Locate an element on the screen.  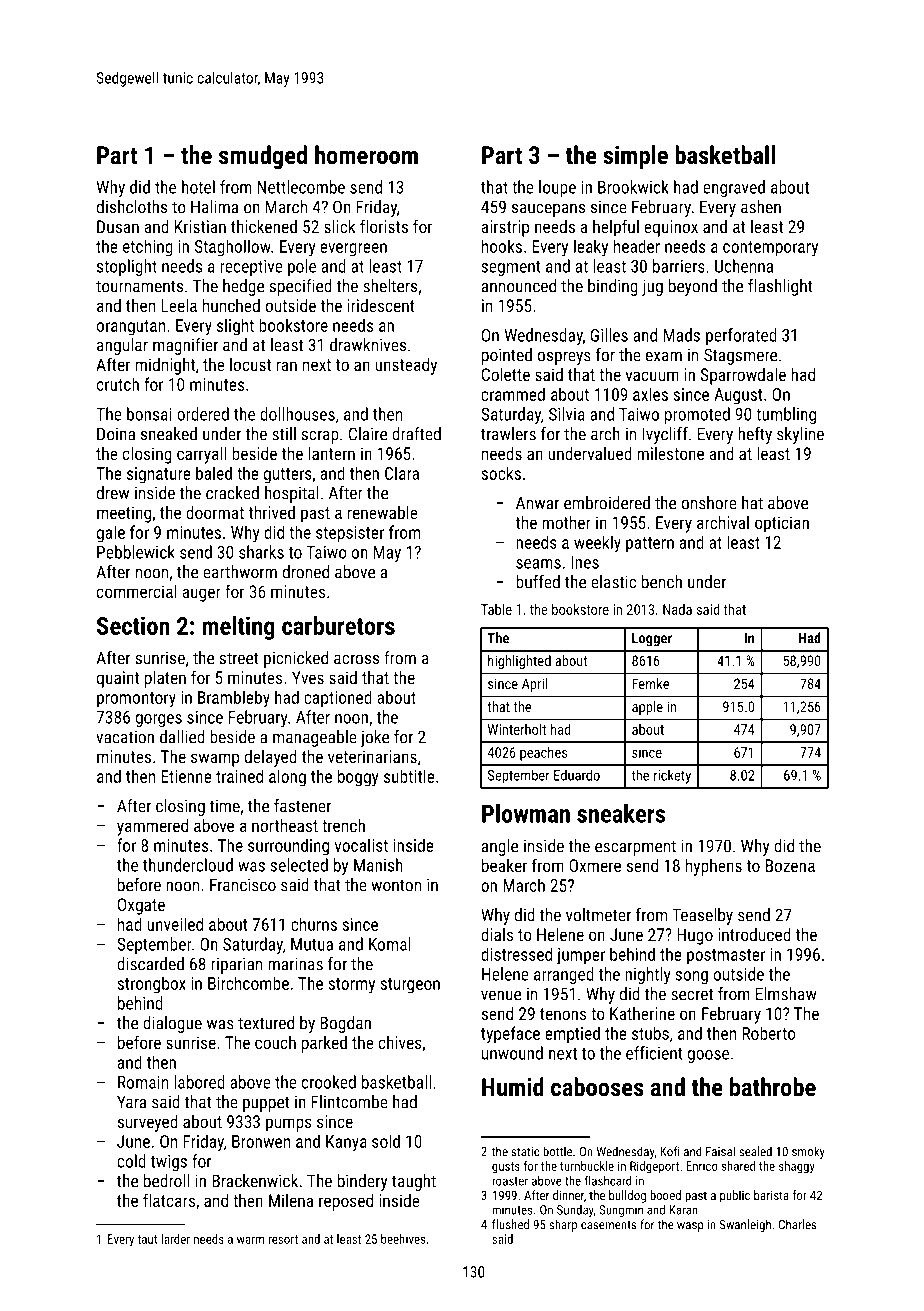
beehives is located at coordinates (403, 1239).
